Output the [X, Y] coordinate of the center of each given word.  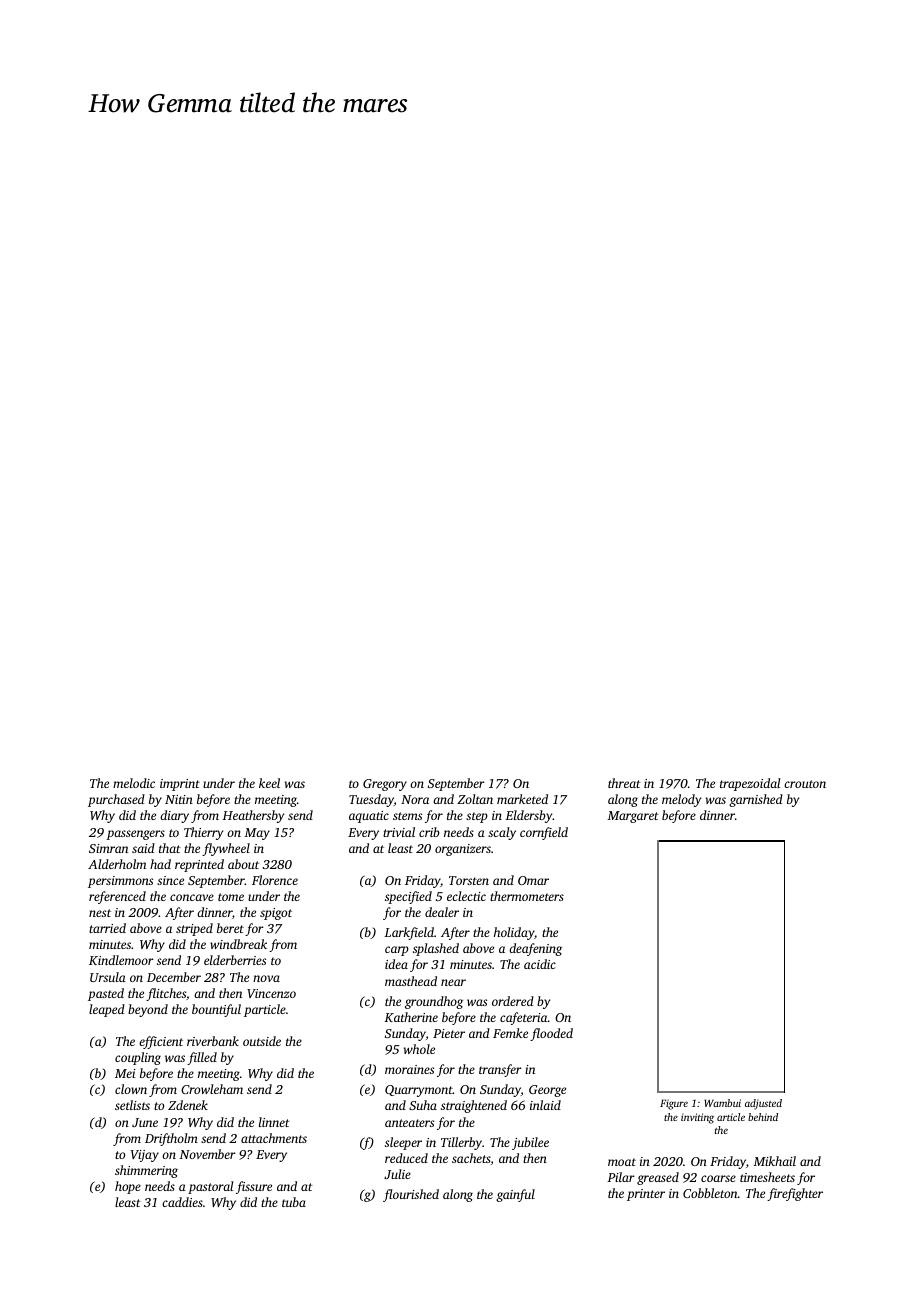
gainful [515, 1195]
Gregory [385, 785]
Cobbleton [710, 1193]
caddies [182, 1202]
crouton [805, 784]
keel [269, 783]
